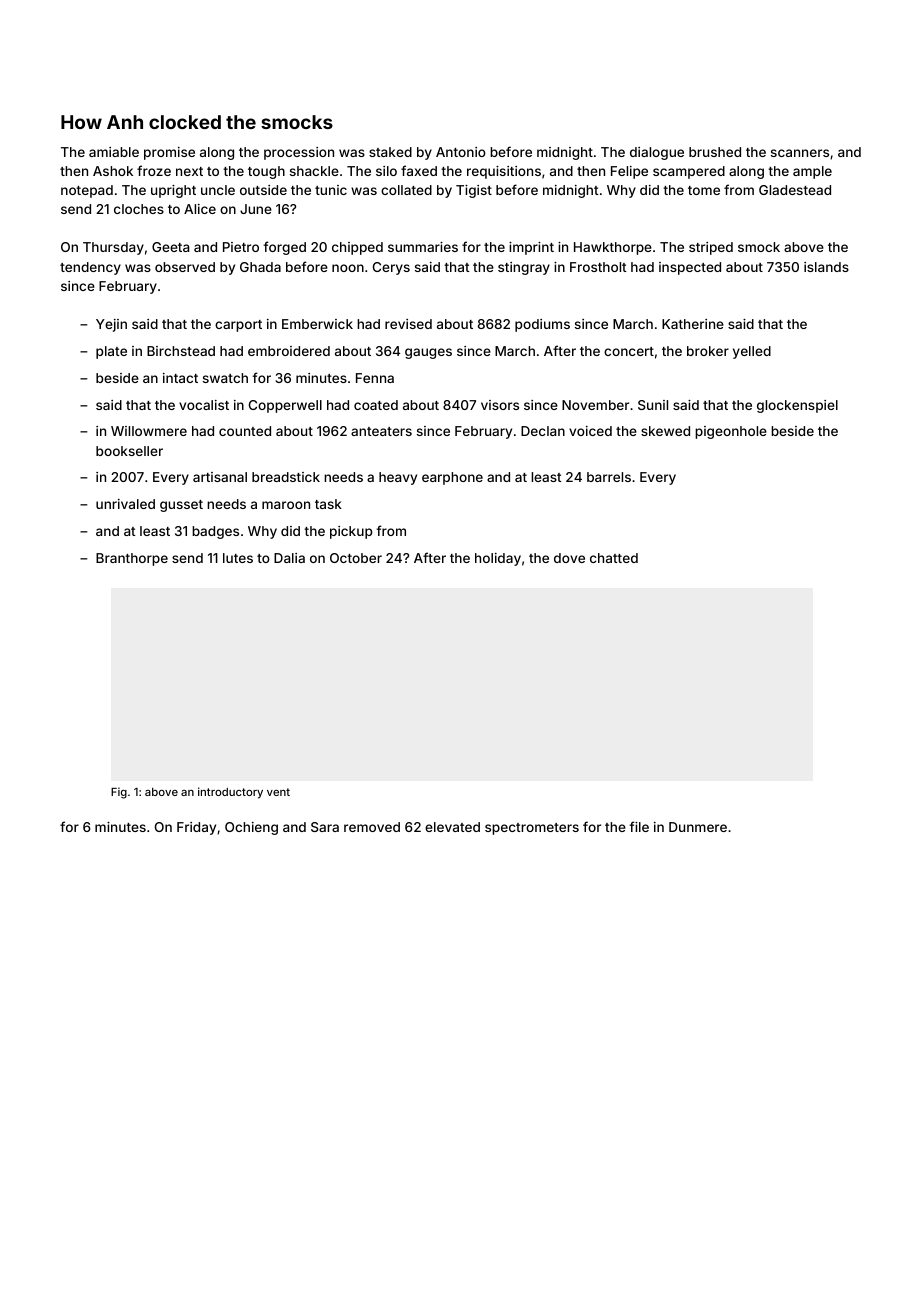  Describe the element at coordinates (698, 827) in the image. I see `Dunmere` at that location.
